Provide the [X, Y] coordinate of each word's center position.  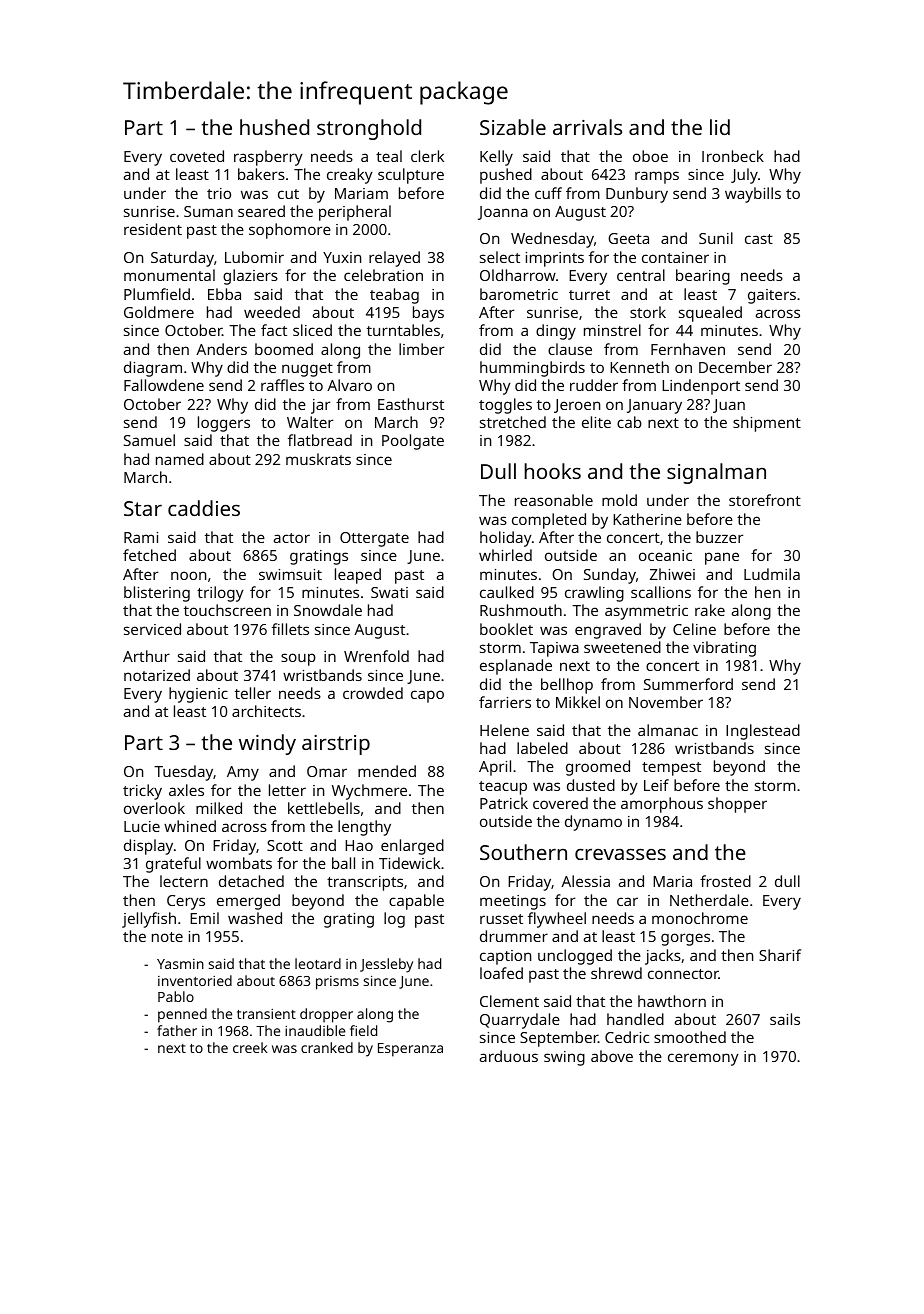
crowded [373, 693]
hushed [274, 127]
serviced [152, 629]
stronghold [369, 129]
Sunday [610, 576]
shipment [767, 424]
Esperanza [410, 1050]
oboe [650, 156]
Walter [310, 422]
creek [250, 1047]
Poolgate [413, 442]
